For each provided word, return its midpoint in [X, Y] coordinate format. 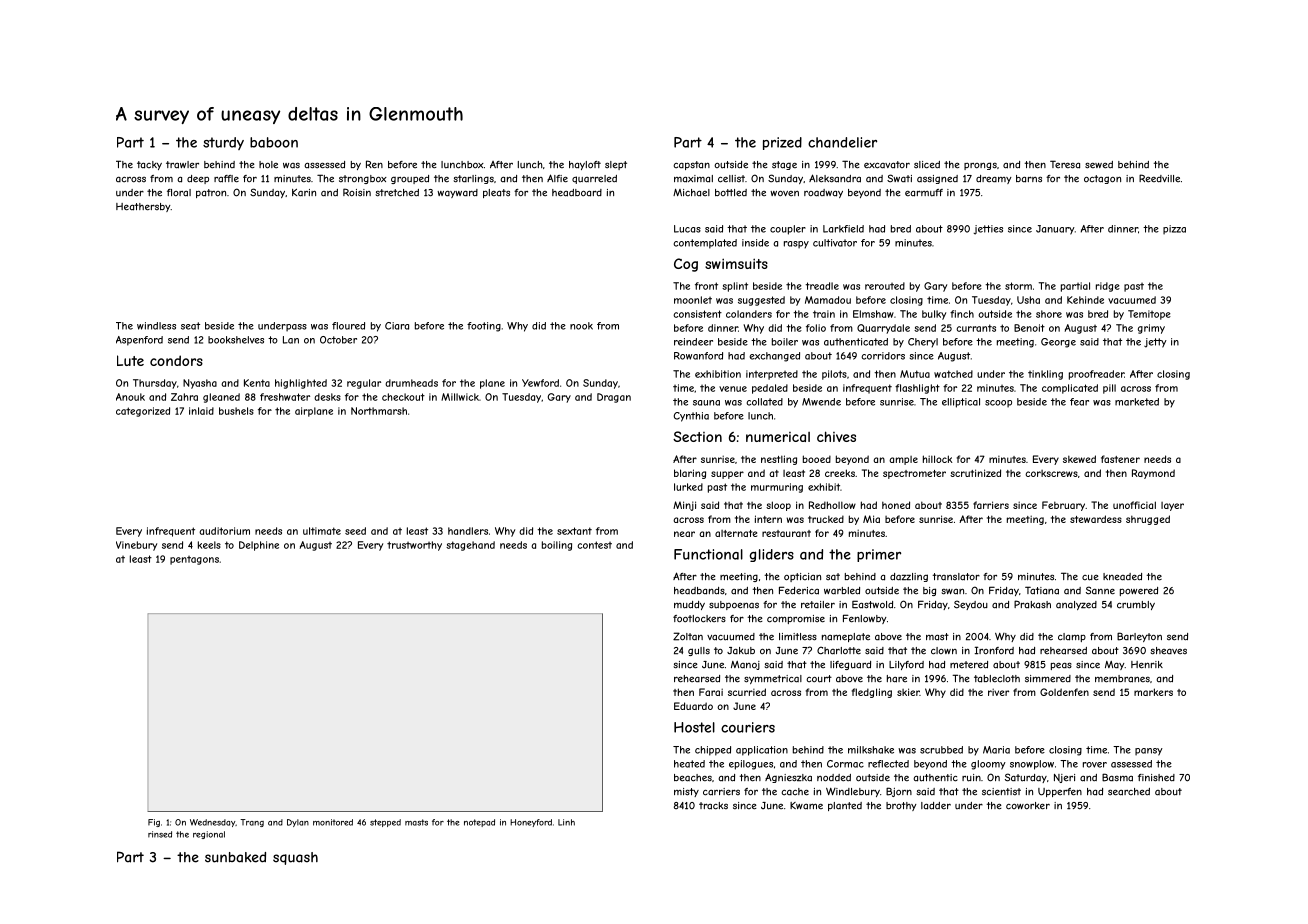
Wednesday [212, 823]
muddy [689, 605]
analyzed [1076, 605]
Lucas [687, 229]
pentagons [194, 560]
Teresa [1065, 164]
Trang [252, 823]
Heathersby [143, 207]
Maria [996, 750]
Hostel [694, 727]
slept [616, 165]
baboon [274, 142]
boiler [785, 342]
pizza [1174, 230]
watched [953, 374]
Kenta [257, 383]
